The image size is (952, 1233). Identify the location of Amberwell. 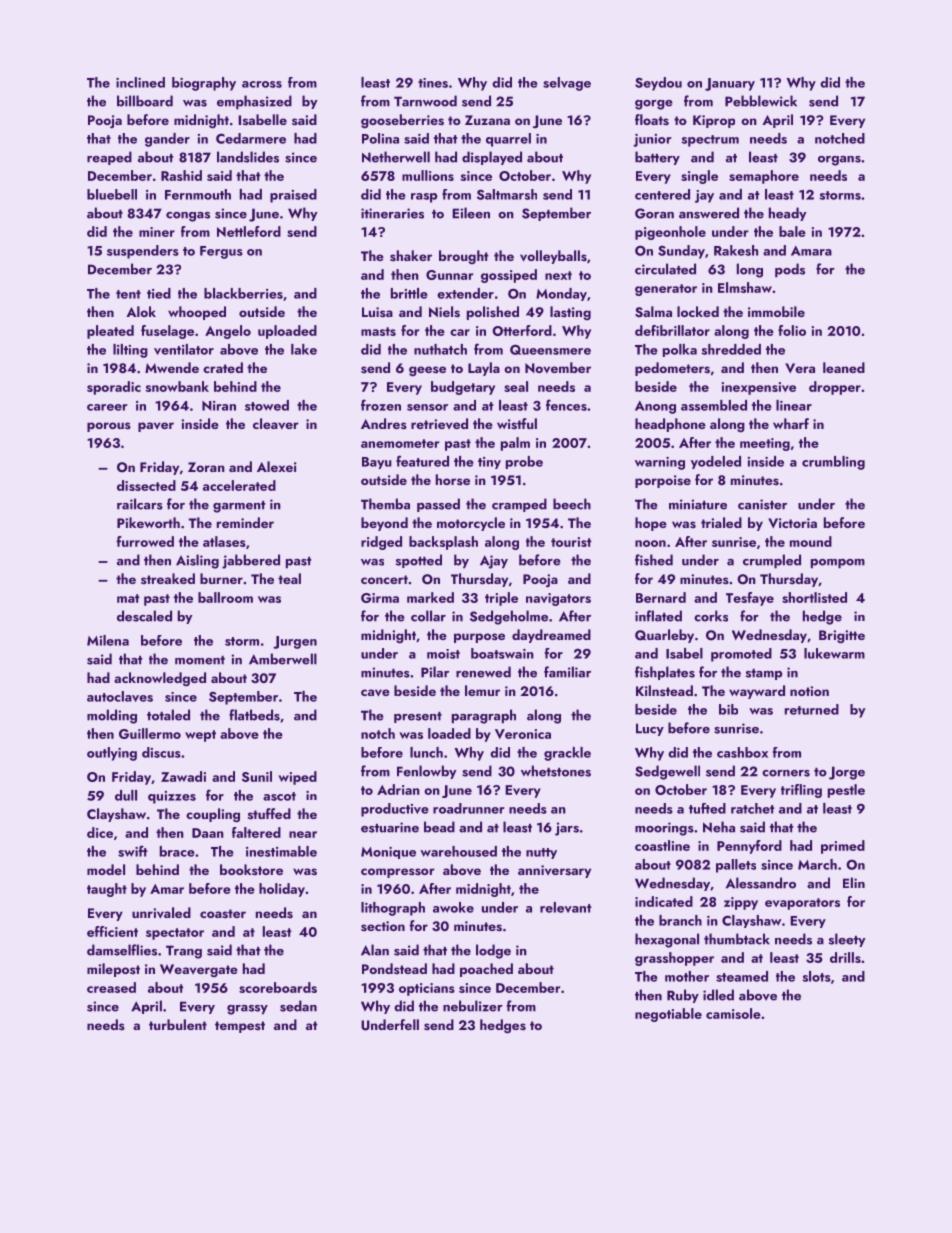
(283, 659).
